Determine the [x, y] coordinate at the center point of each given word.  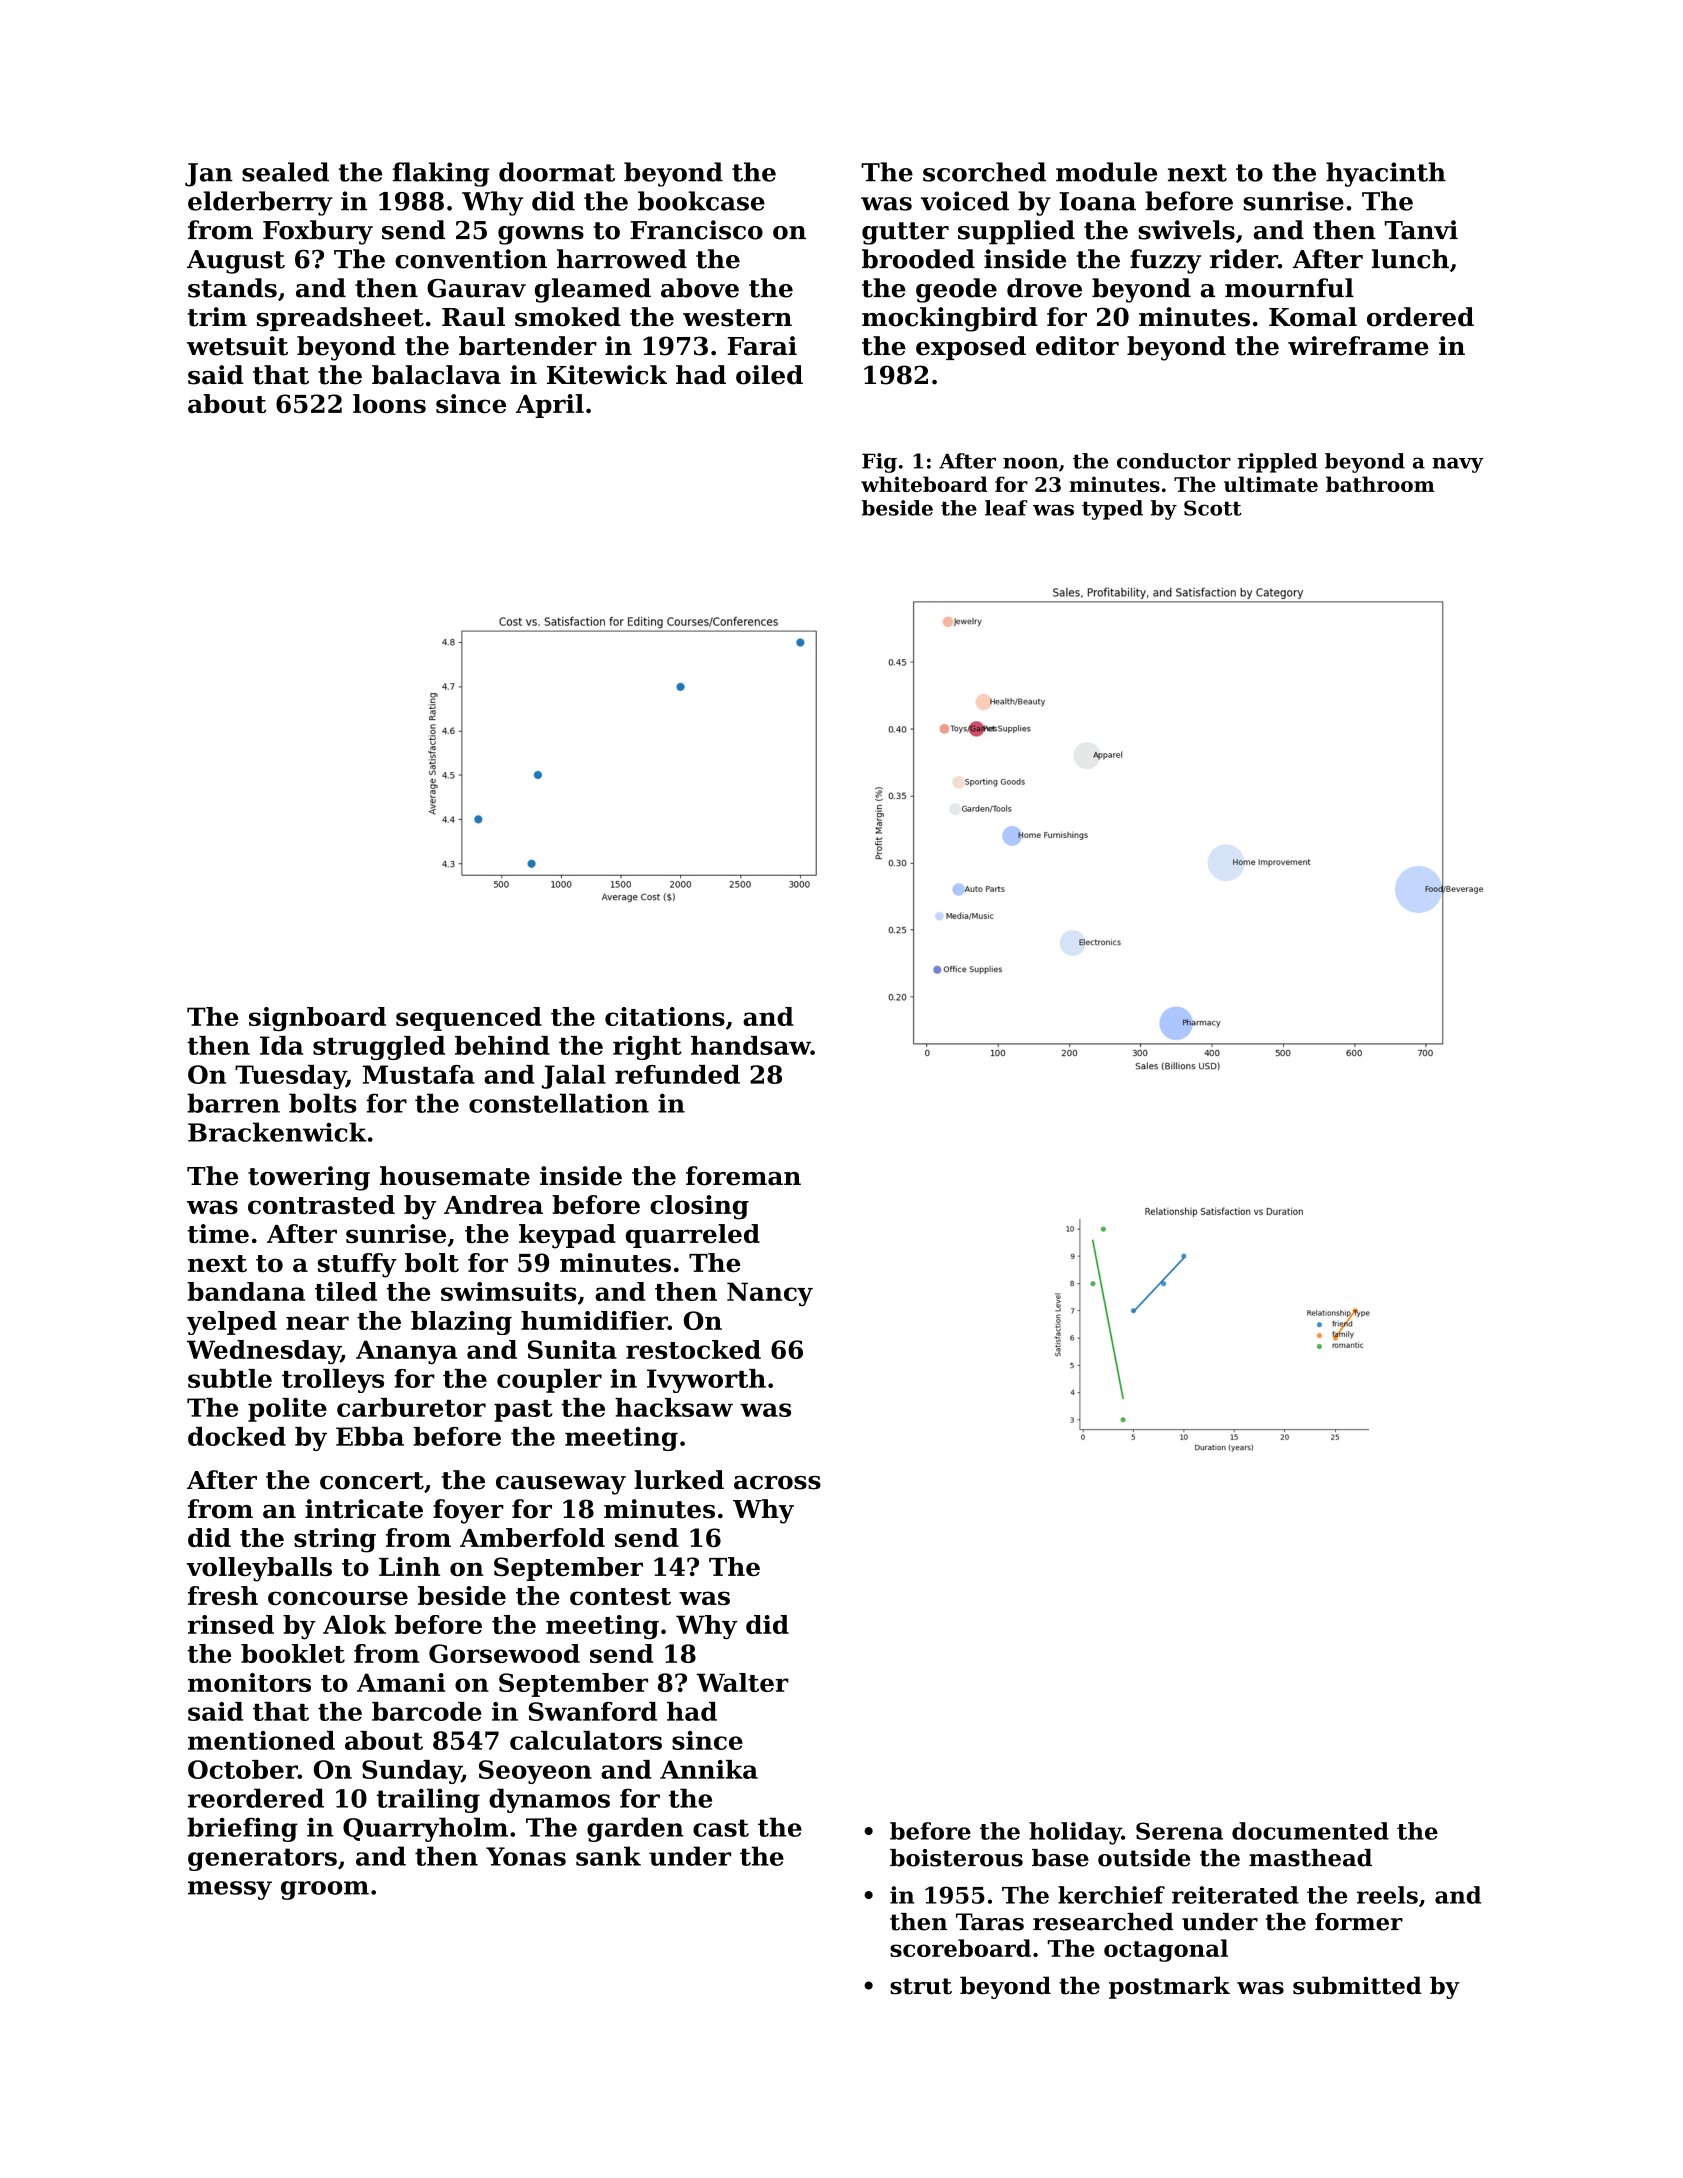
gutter [905, 233]
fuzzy [1166, 261]
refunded [677, 1074]
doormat [557, 172]
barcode [427, 1711]
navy [1458, 465]
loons [389, 403]
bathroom [1380, 484]
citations [665, 1016]
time [218, 1233]
